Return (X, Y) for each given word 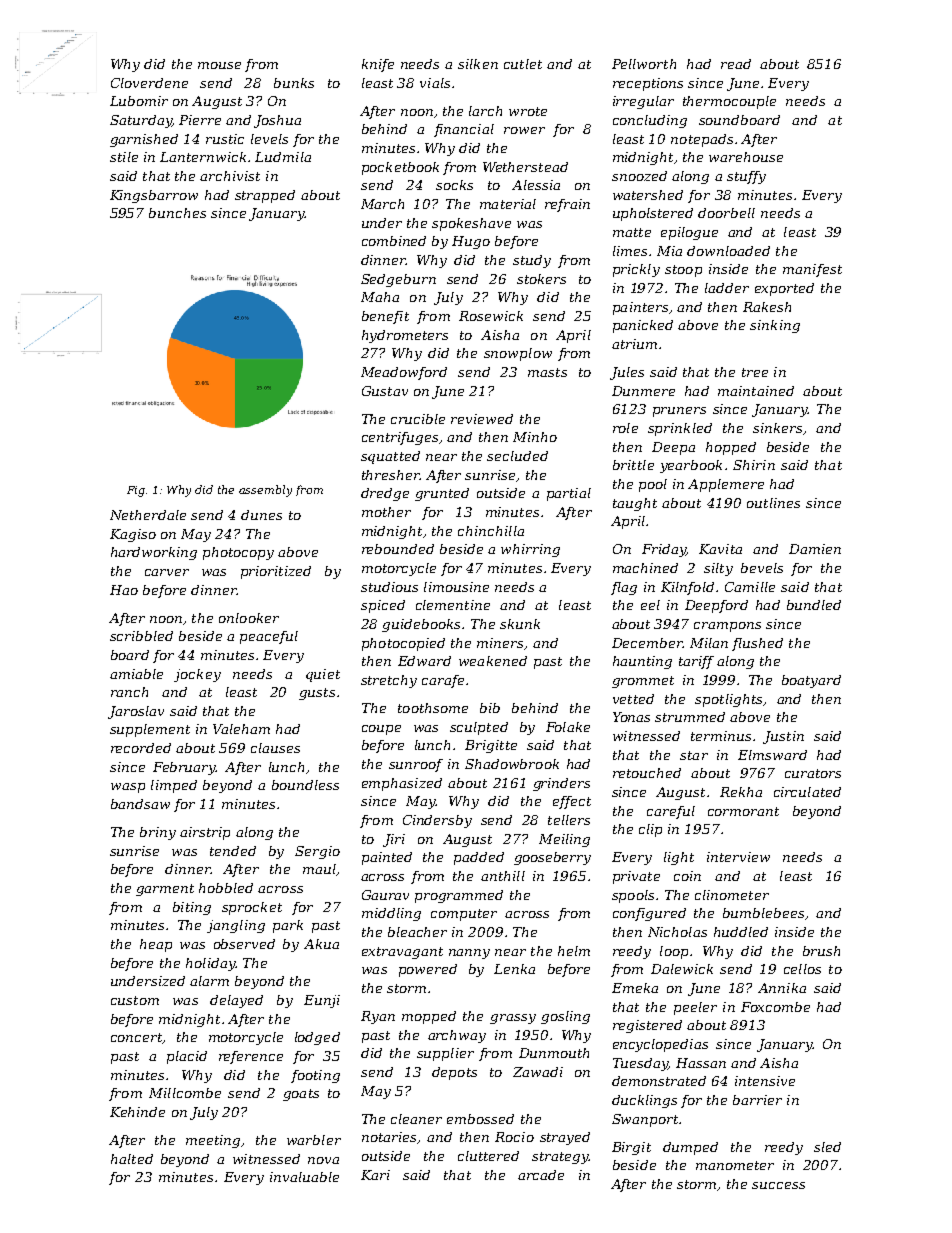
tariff (696, 662)
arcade (541, 1175)
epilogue (689, 233)
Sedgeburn (398, 280)
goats (301, 1095)
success (778, 1185)
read (736, 64)
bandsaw (140, 804)
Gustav (385, 391)
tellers (569, 820)
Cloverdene (149, 83)
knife (378, 65)
